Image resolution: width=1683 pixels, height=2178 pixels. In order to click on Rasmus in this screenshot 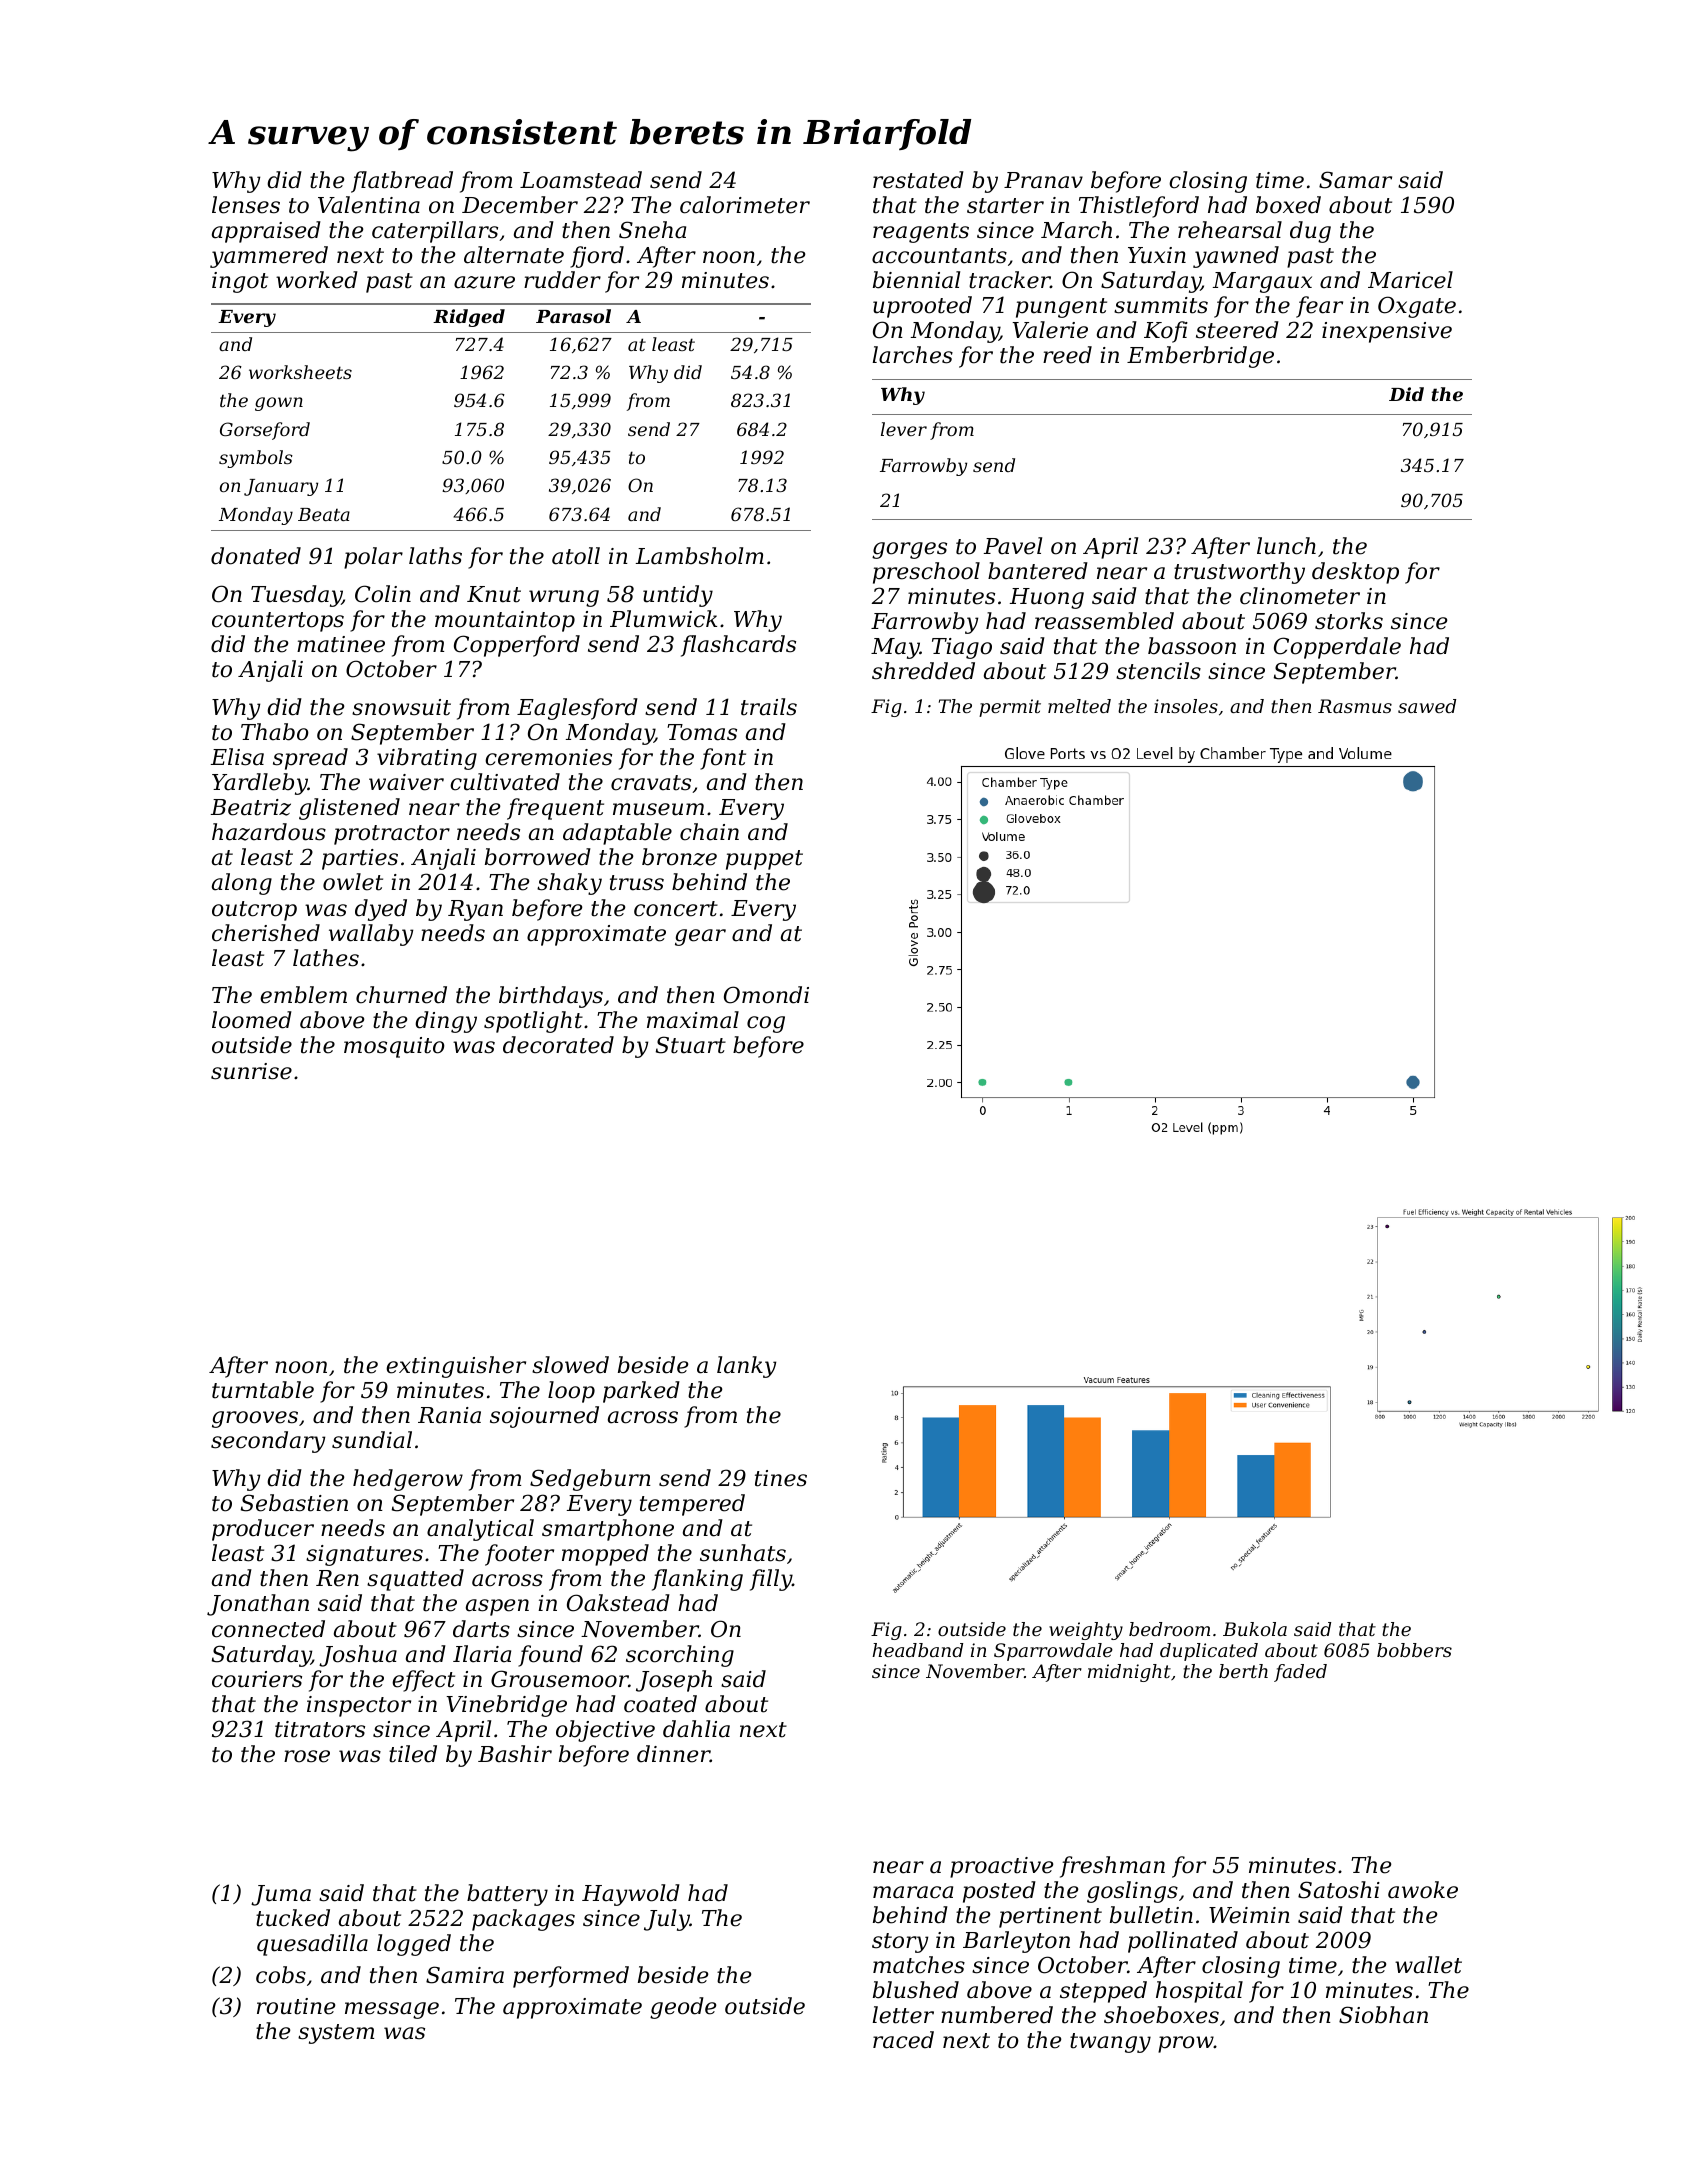, I will do `click(1355, 706)`.
